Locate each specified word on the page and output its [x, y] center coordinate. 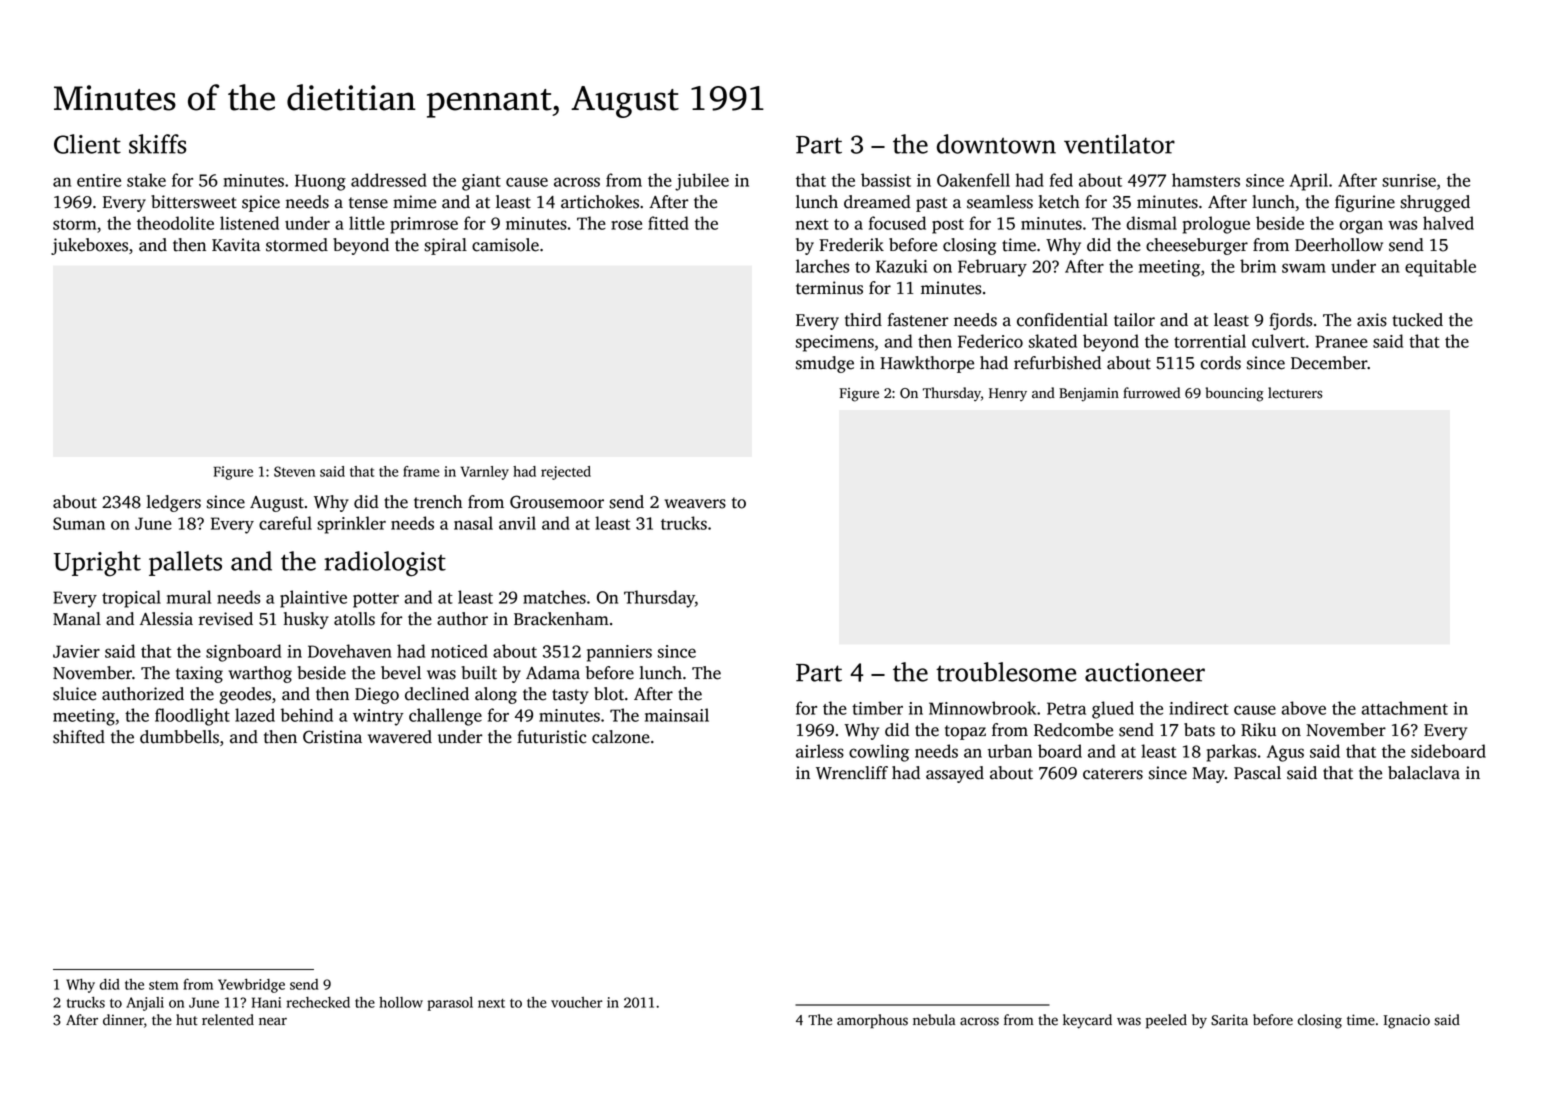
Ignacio [1407, 1021]
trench [438, 502]
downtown [996, 144]
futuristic [551, 737]
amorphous [872, 1021]
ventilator [1119, 144]
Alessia [166, 619]
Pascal [1257, 773]
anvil [517, 523]
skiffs [158, 144]
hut [187, 1020]
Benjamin [1089, 394]
